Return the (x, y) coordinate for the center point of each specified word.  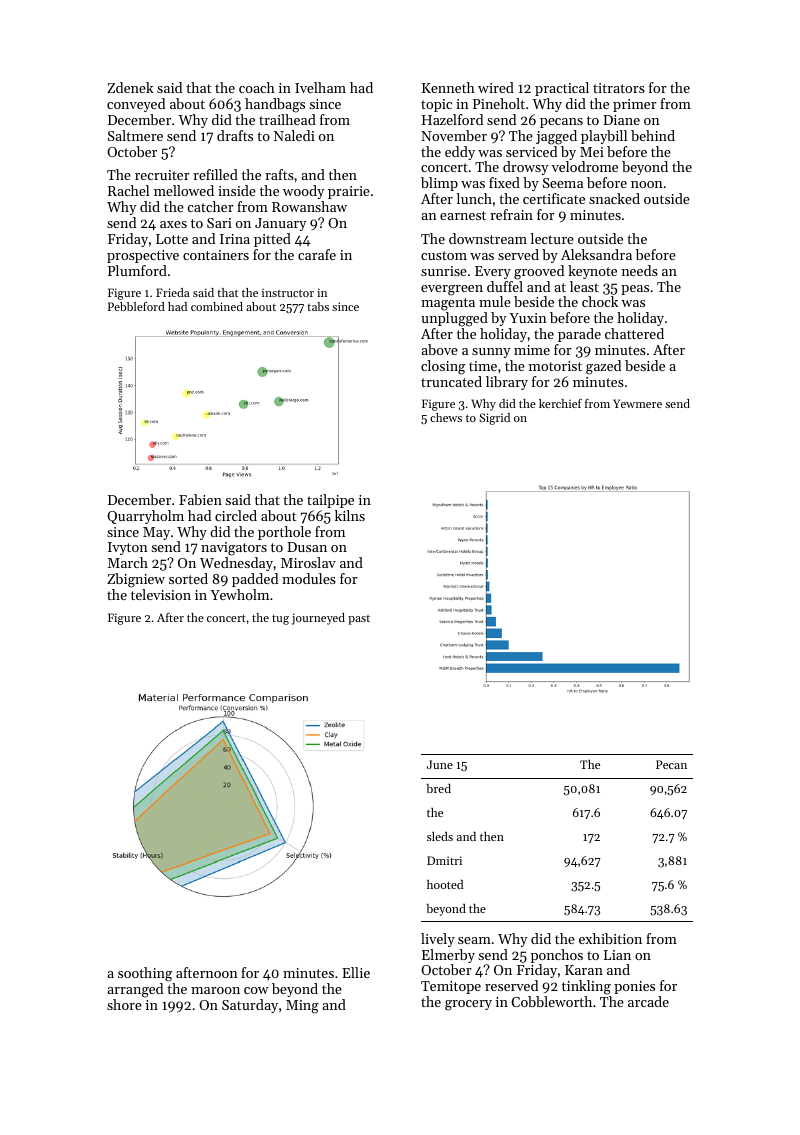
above (439, 349)
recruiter (162, 175)
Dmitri (444, 860)
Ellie (356, 972)
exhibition (610, 938)
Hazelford (452, 119)
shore (124, 1004)
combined (217, 306)
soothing (145, 974)
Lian (617, 955)
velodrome (585, 166)
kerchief (560, 403)
